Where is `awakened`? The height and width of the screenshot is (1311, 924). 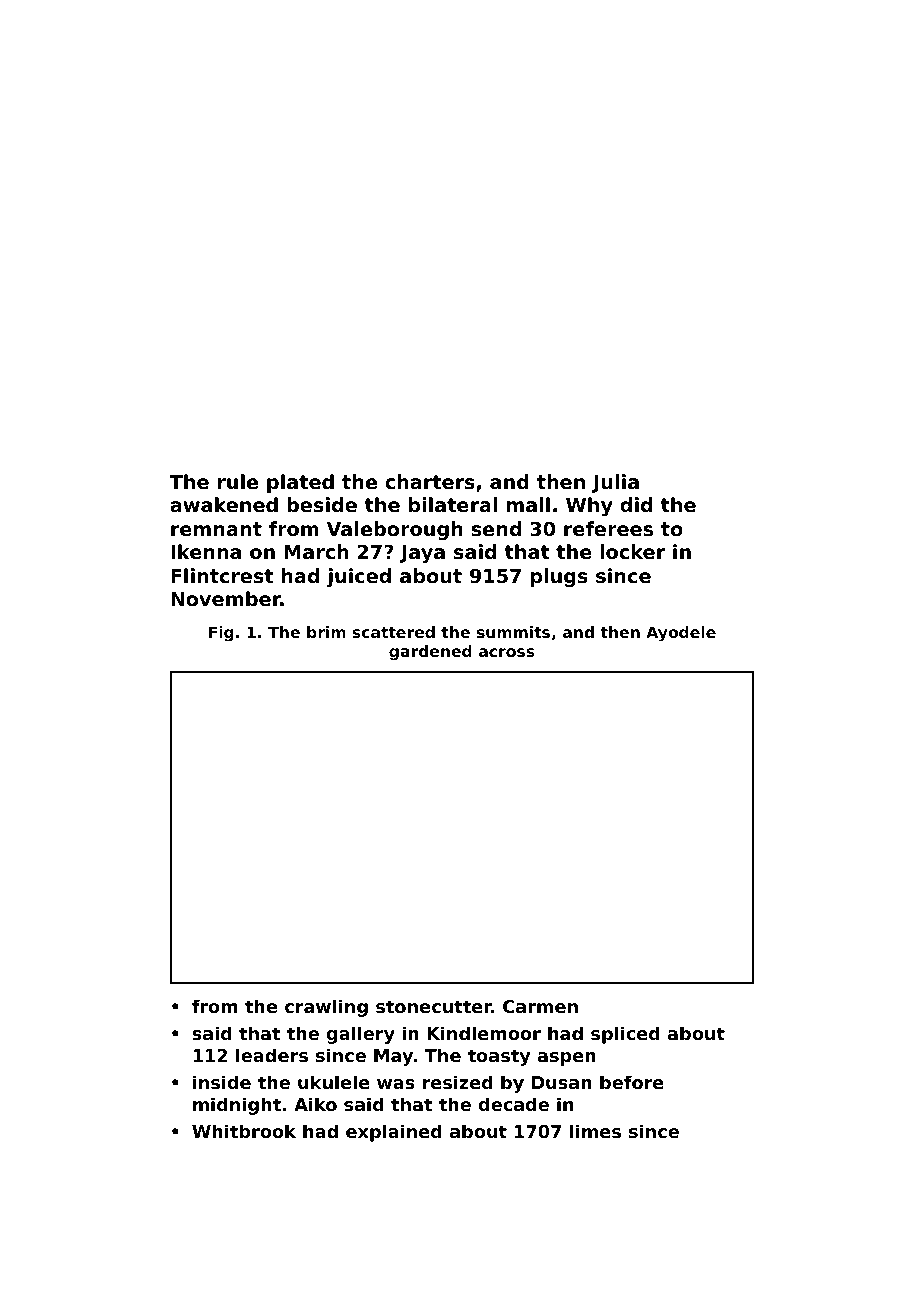 awakened is located at coordinates (224, 504).
